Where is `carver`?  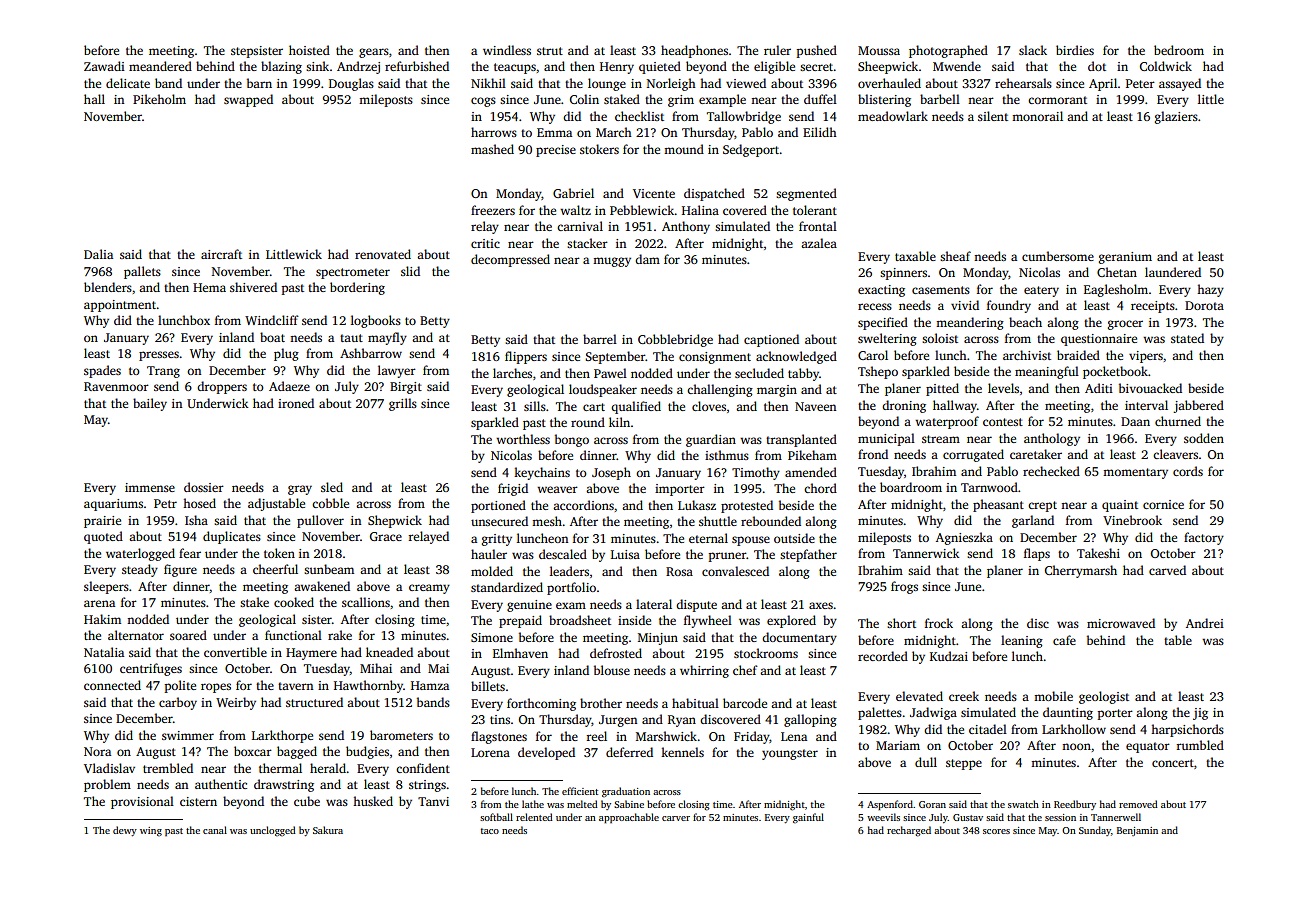 carver is located at coordinates (676, 818).
